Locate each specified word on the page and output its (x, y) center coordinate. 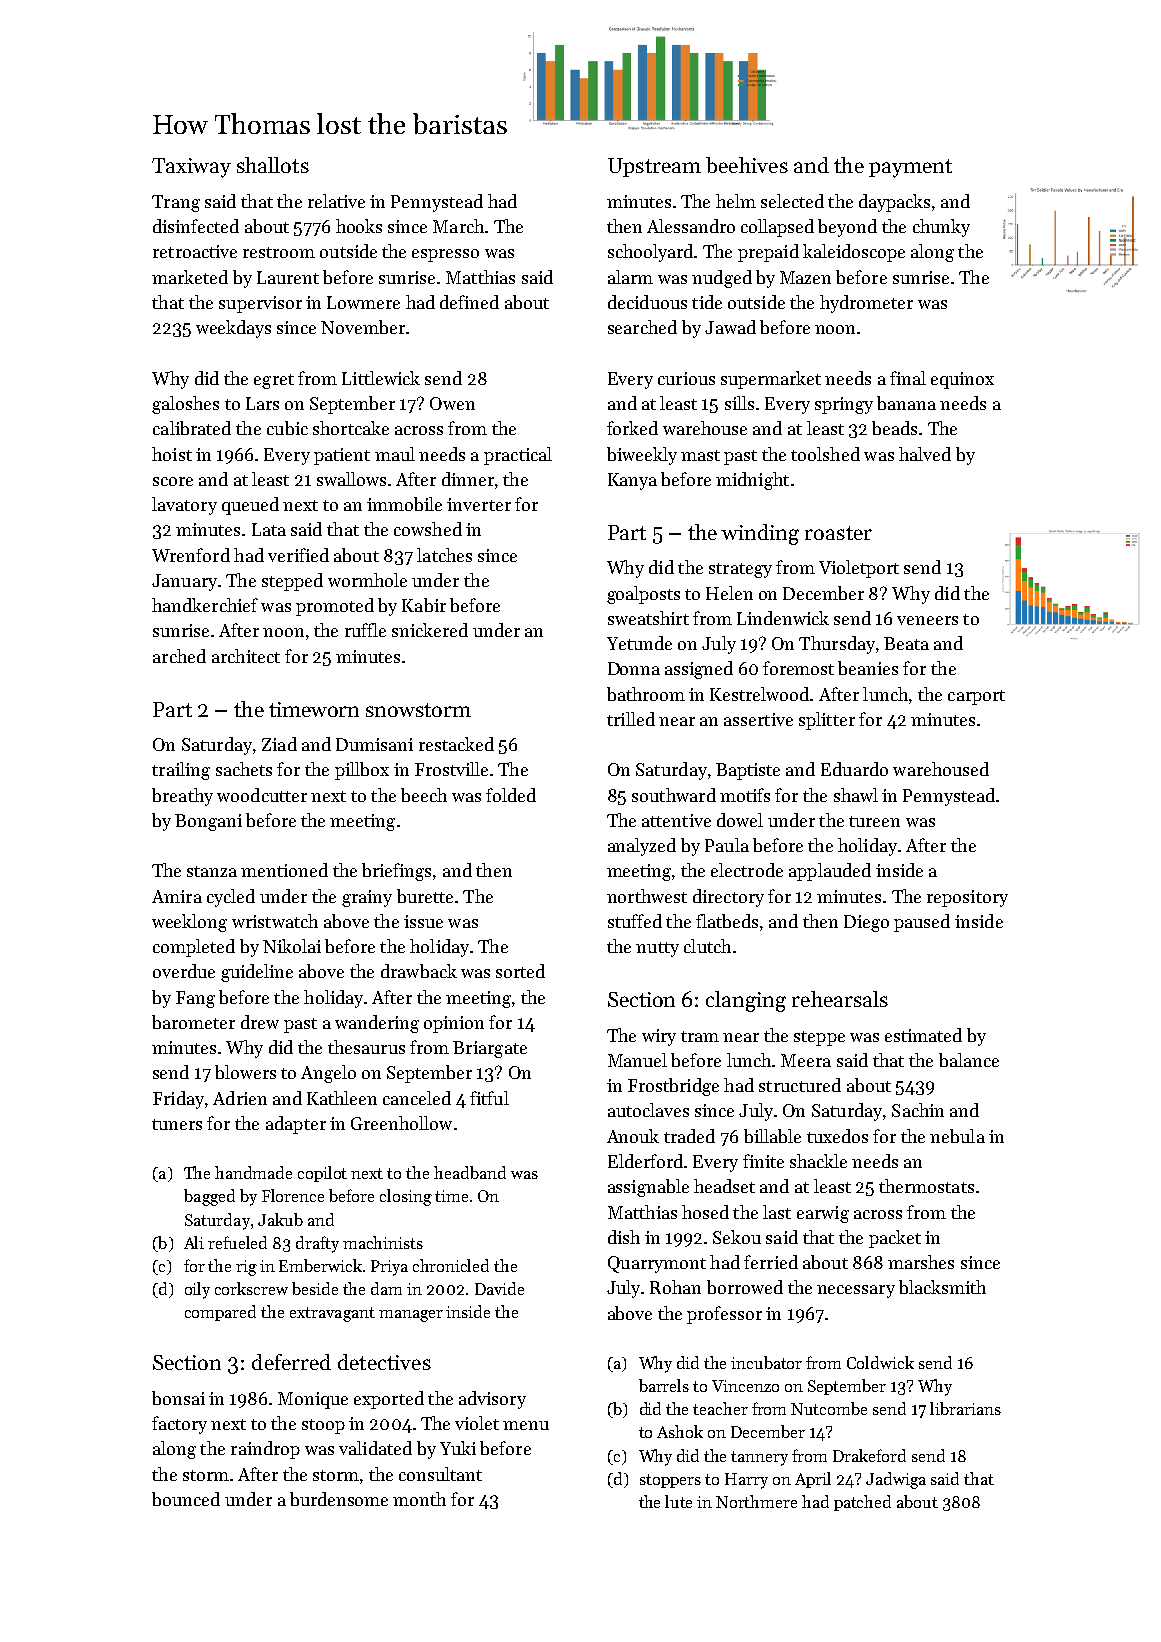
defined (469, 302)
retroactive (195, 251)
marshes (921, 1262)
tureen (874, 821)
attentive (676, 820)
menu (526, 1425)
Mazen (805, 277)
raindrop (265, 1450)
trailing (181, 771)
